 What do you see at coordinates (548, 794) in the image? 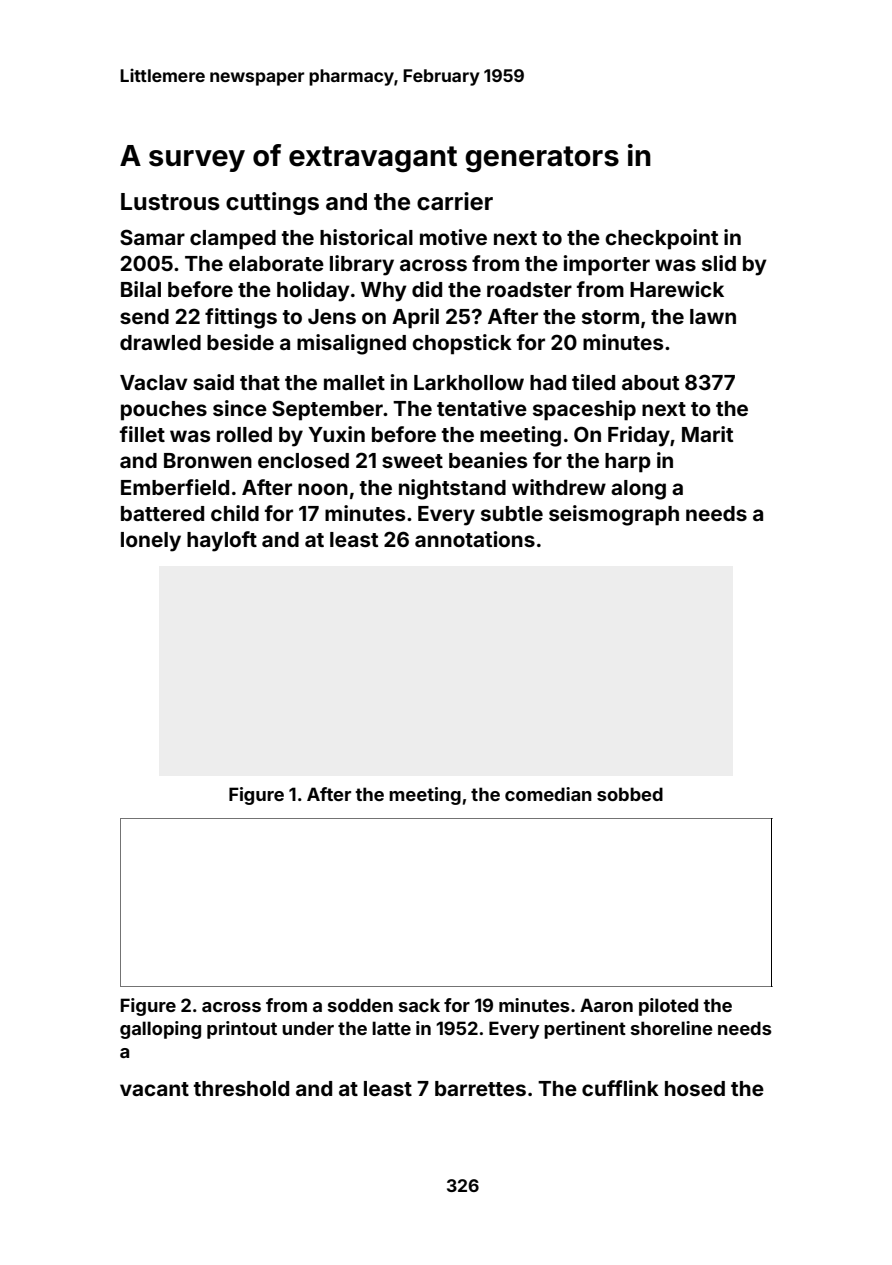
I see `comedian` at bounding box center [548, 794].
